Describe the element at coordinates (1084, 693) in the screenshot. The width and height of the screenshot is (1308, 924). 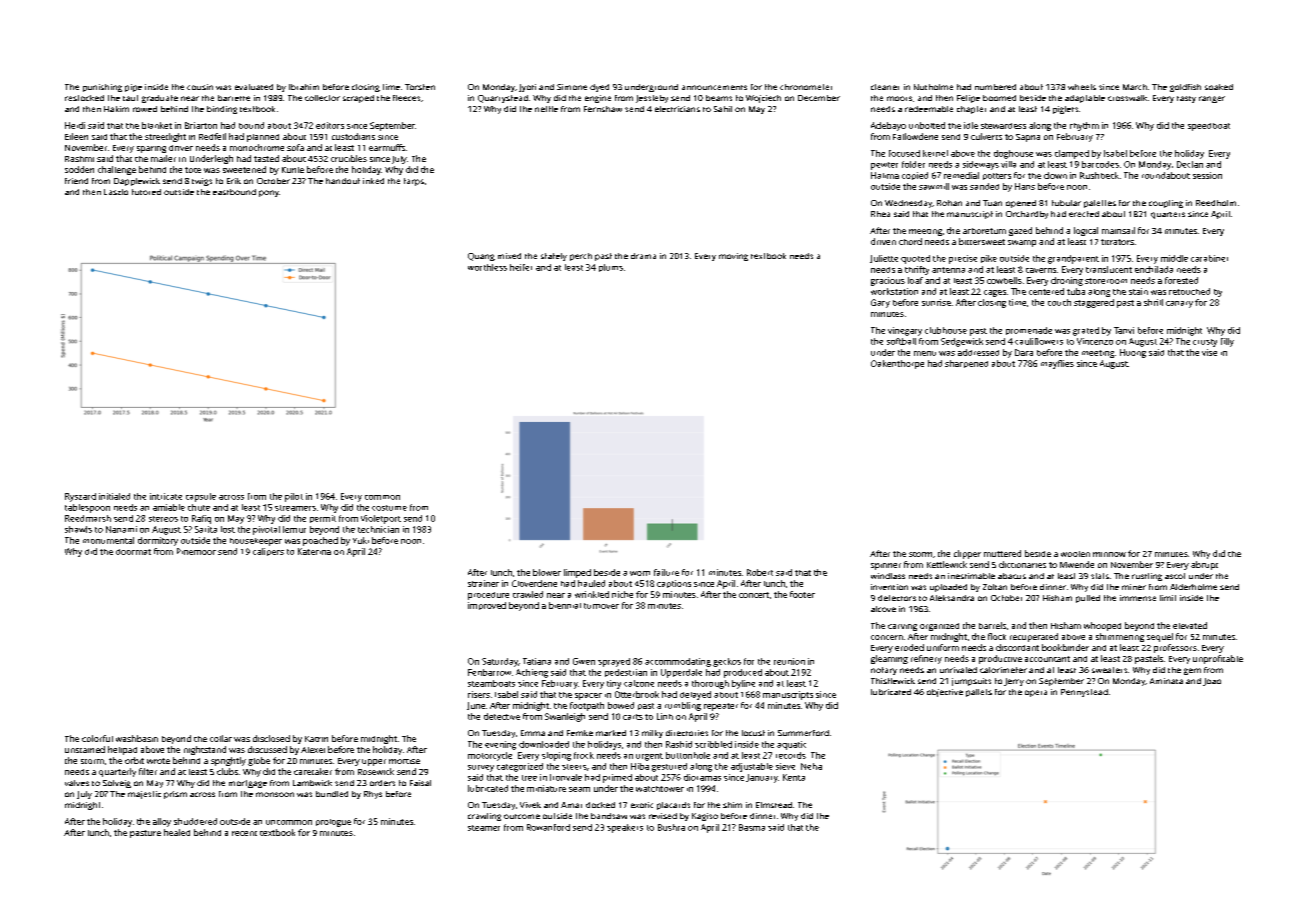
I see `Pennystead` at that location.
